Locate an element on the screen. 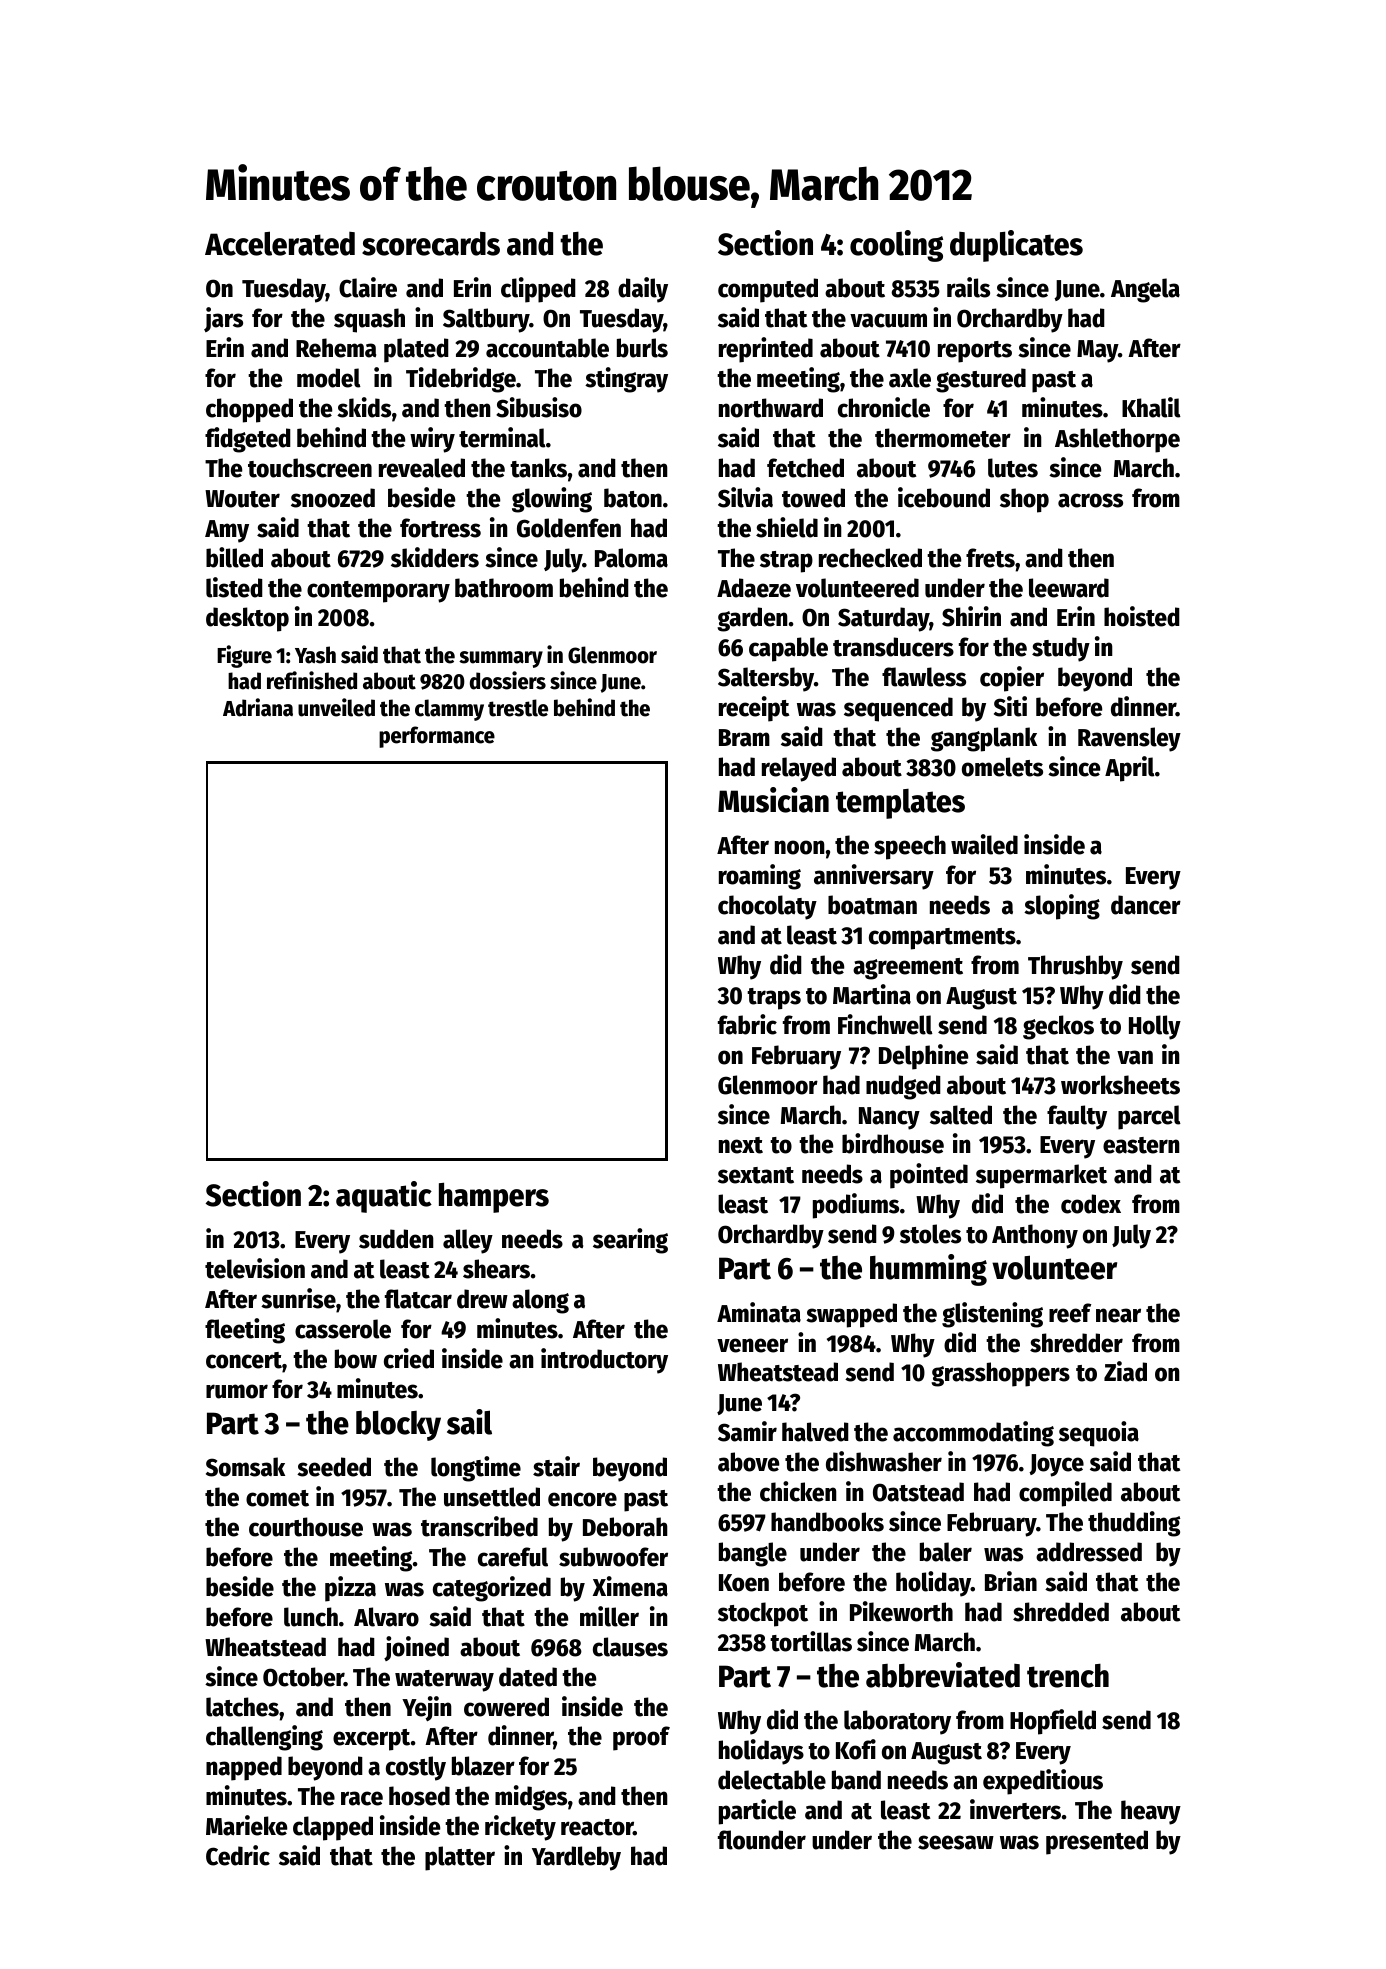 The image size is (1386, 1969). unveiled is located at coordinates (336, 707).
